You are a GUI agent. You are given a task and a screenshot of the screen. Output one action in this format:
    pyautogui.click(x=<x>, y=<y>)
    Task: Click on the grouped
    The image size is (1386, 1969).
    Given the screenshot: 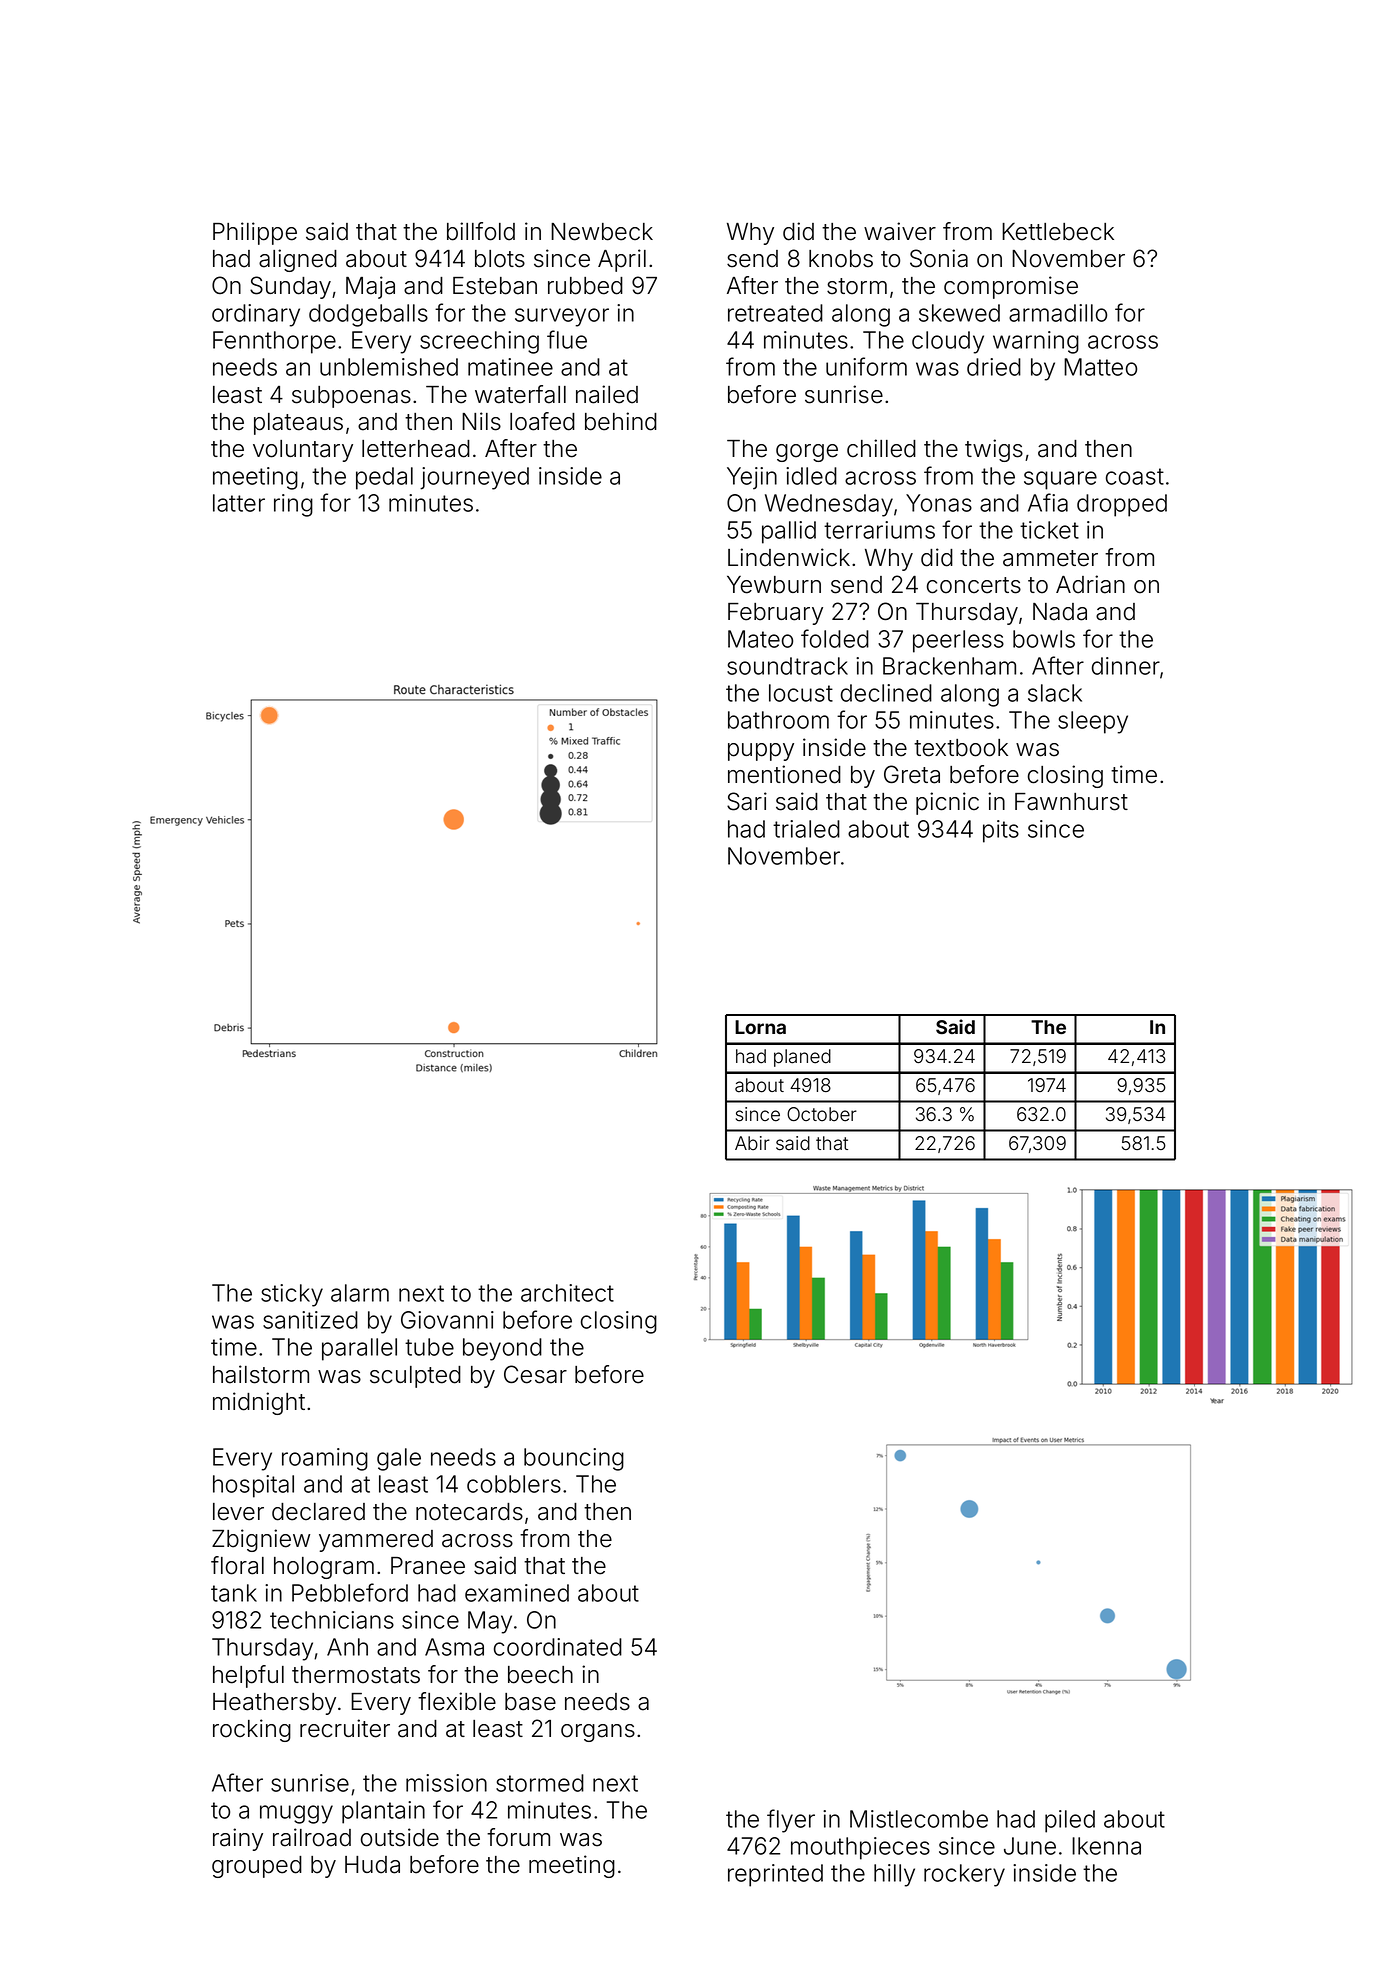 What is the action you would take?
    pyautogui.click(x=257, y=1867)
